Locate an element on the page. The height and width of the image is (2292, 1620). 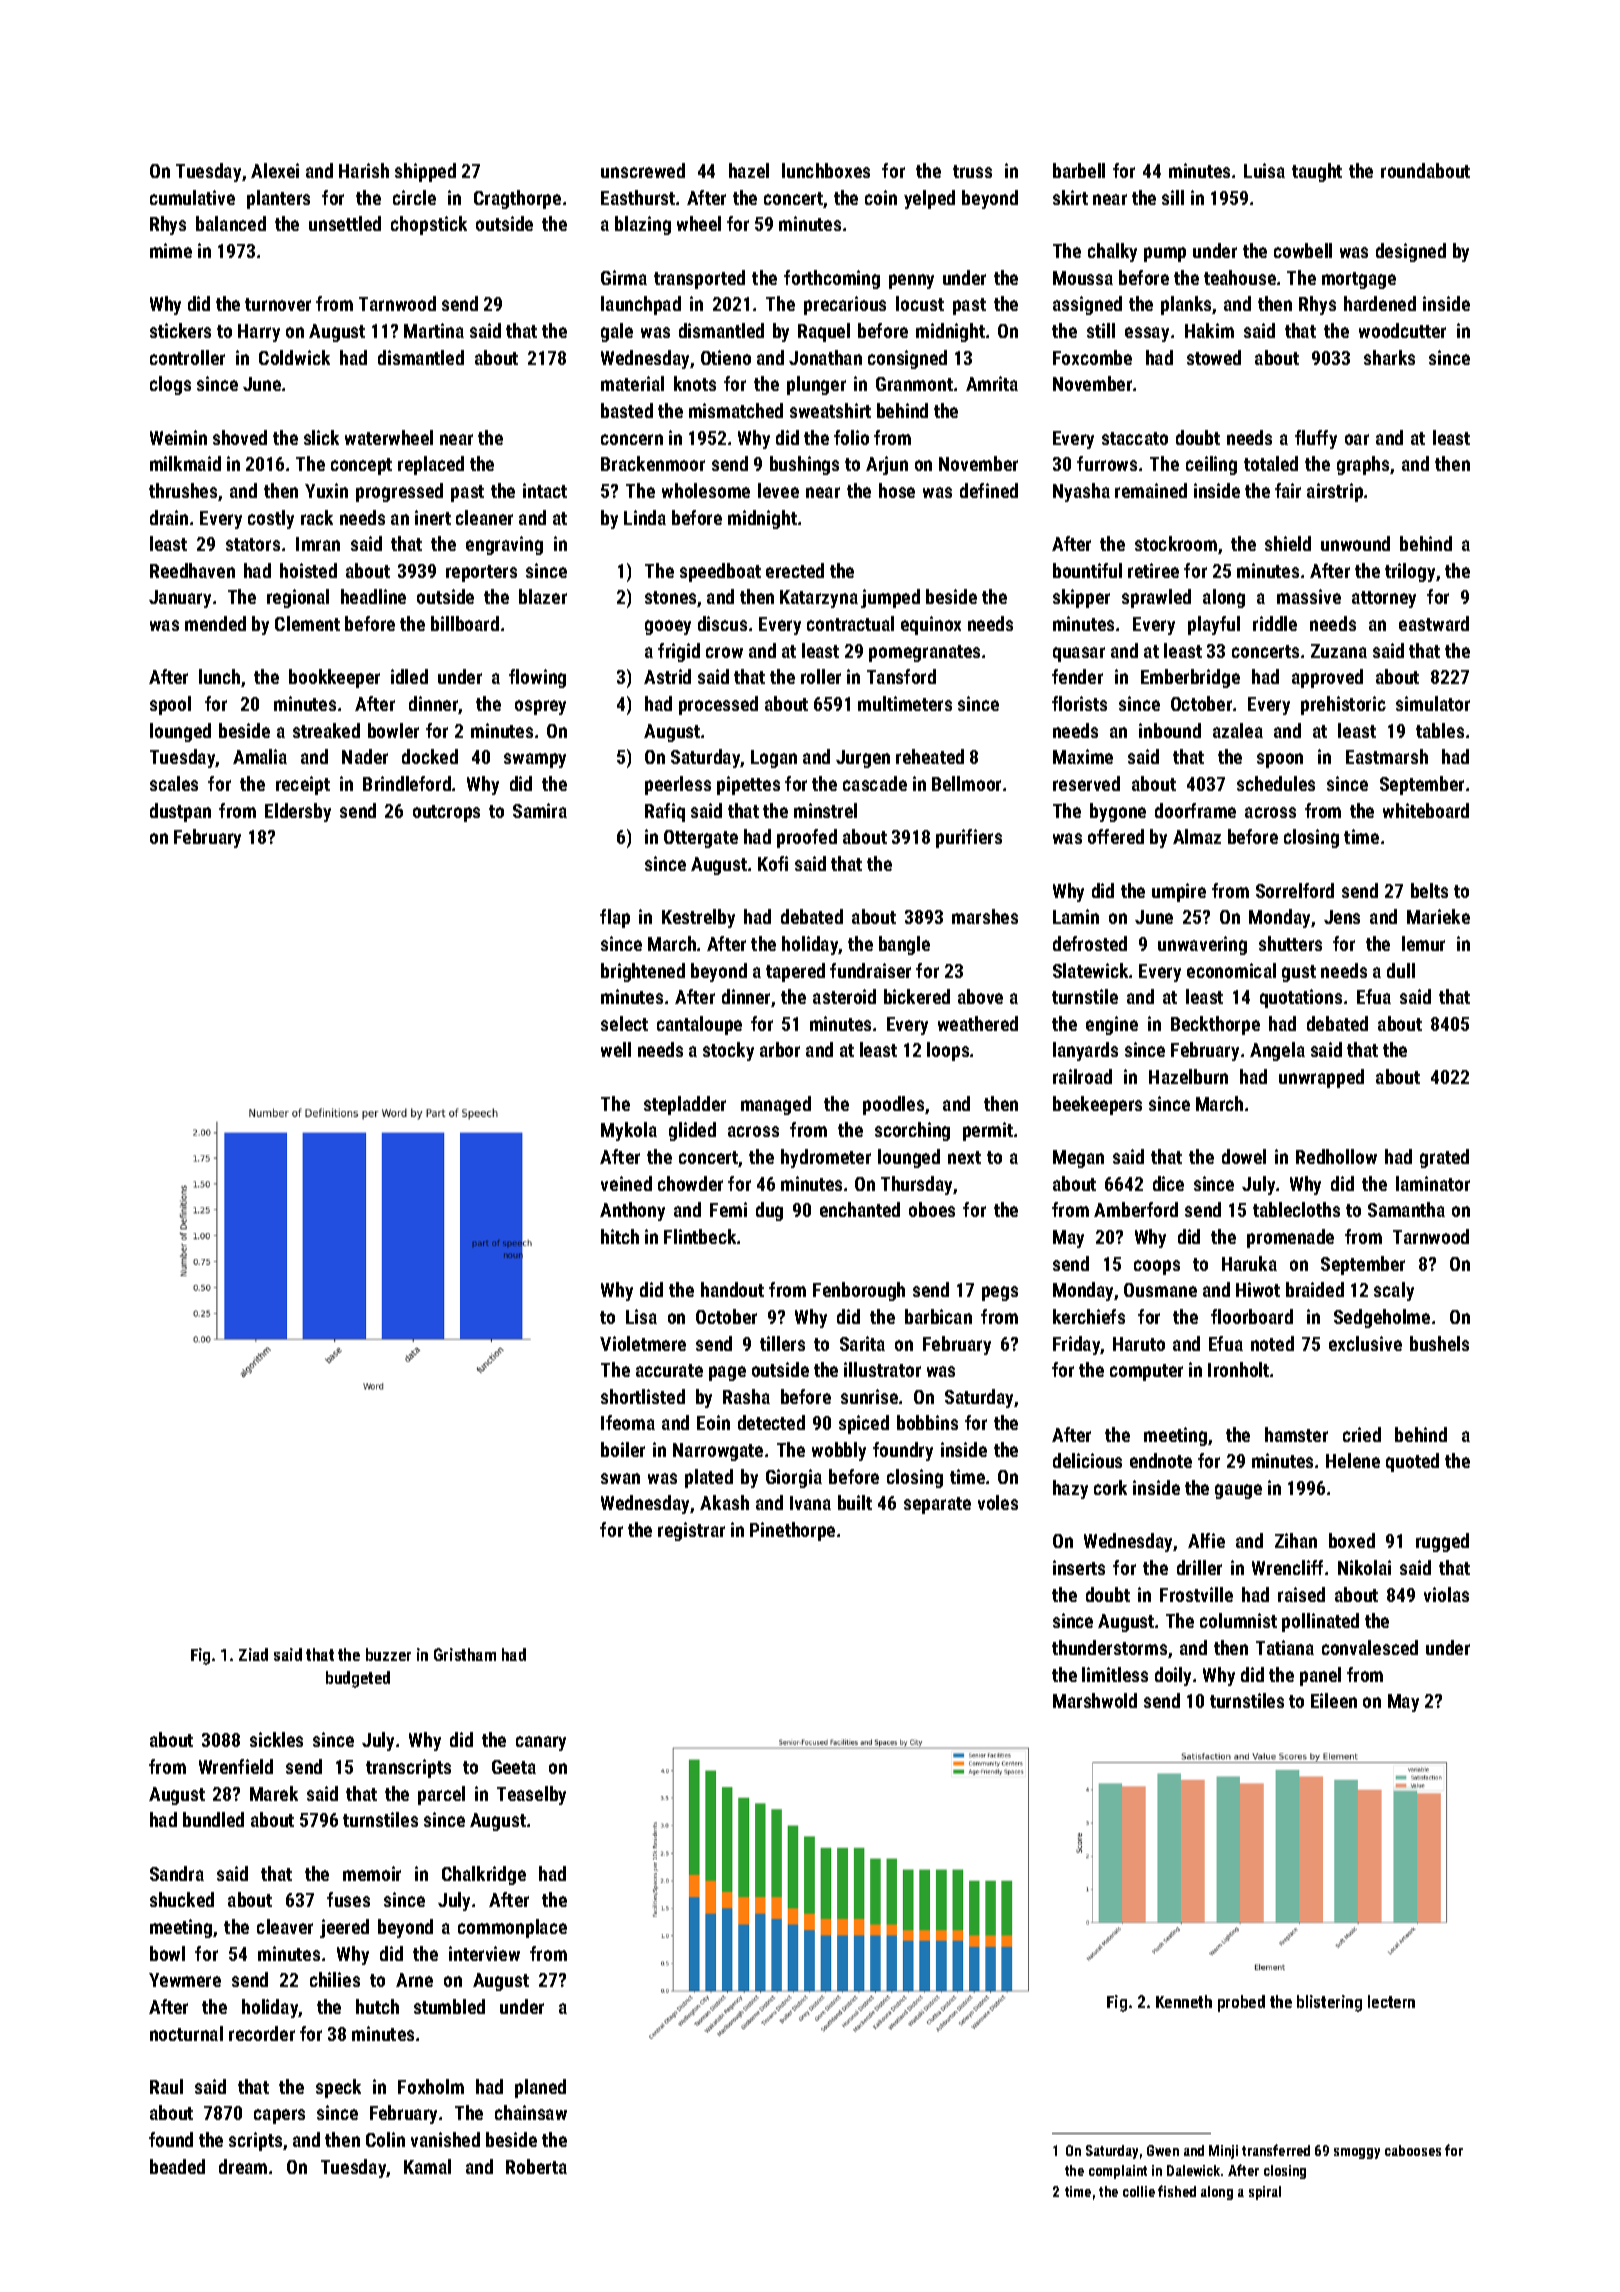
inserts is located at coordinates (1079, 1567).
